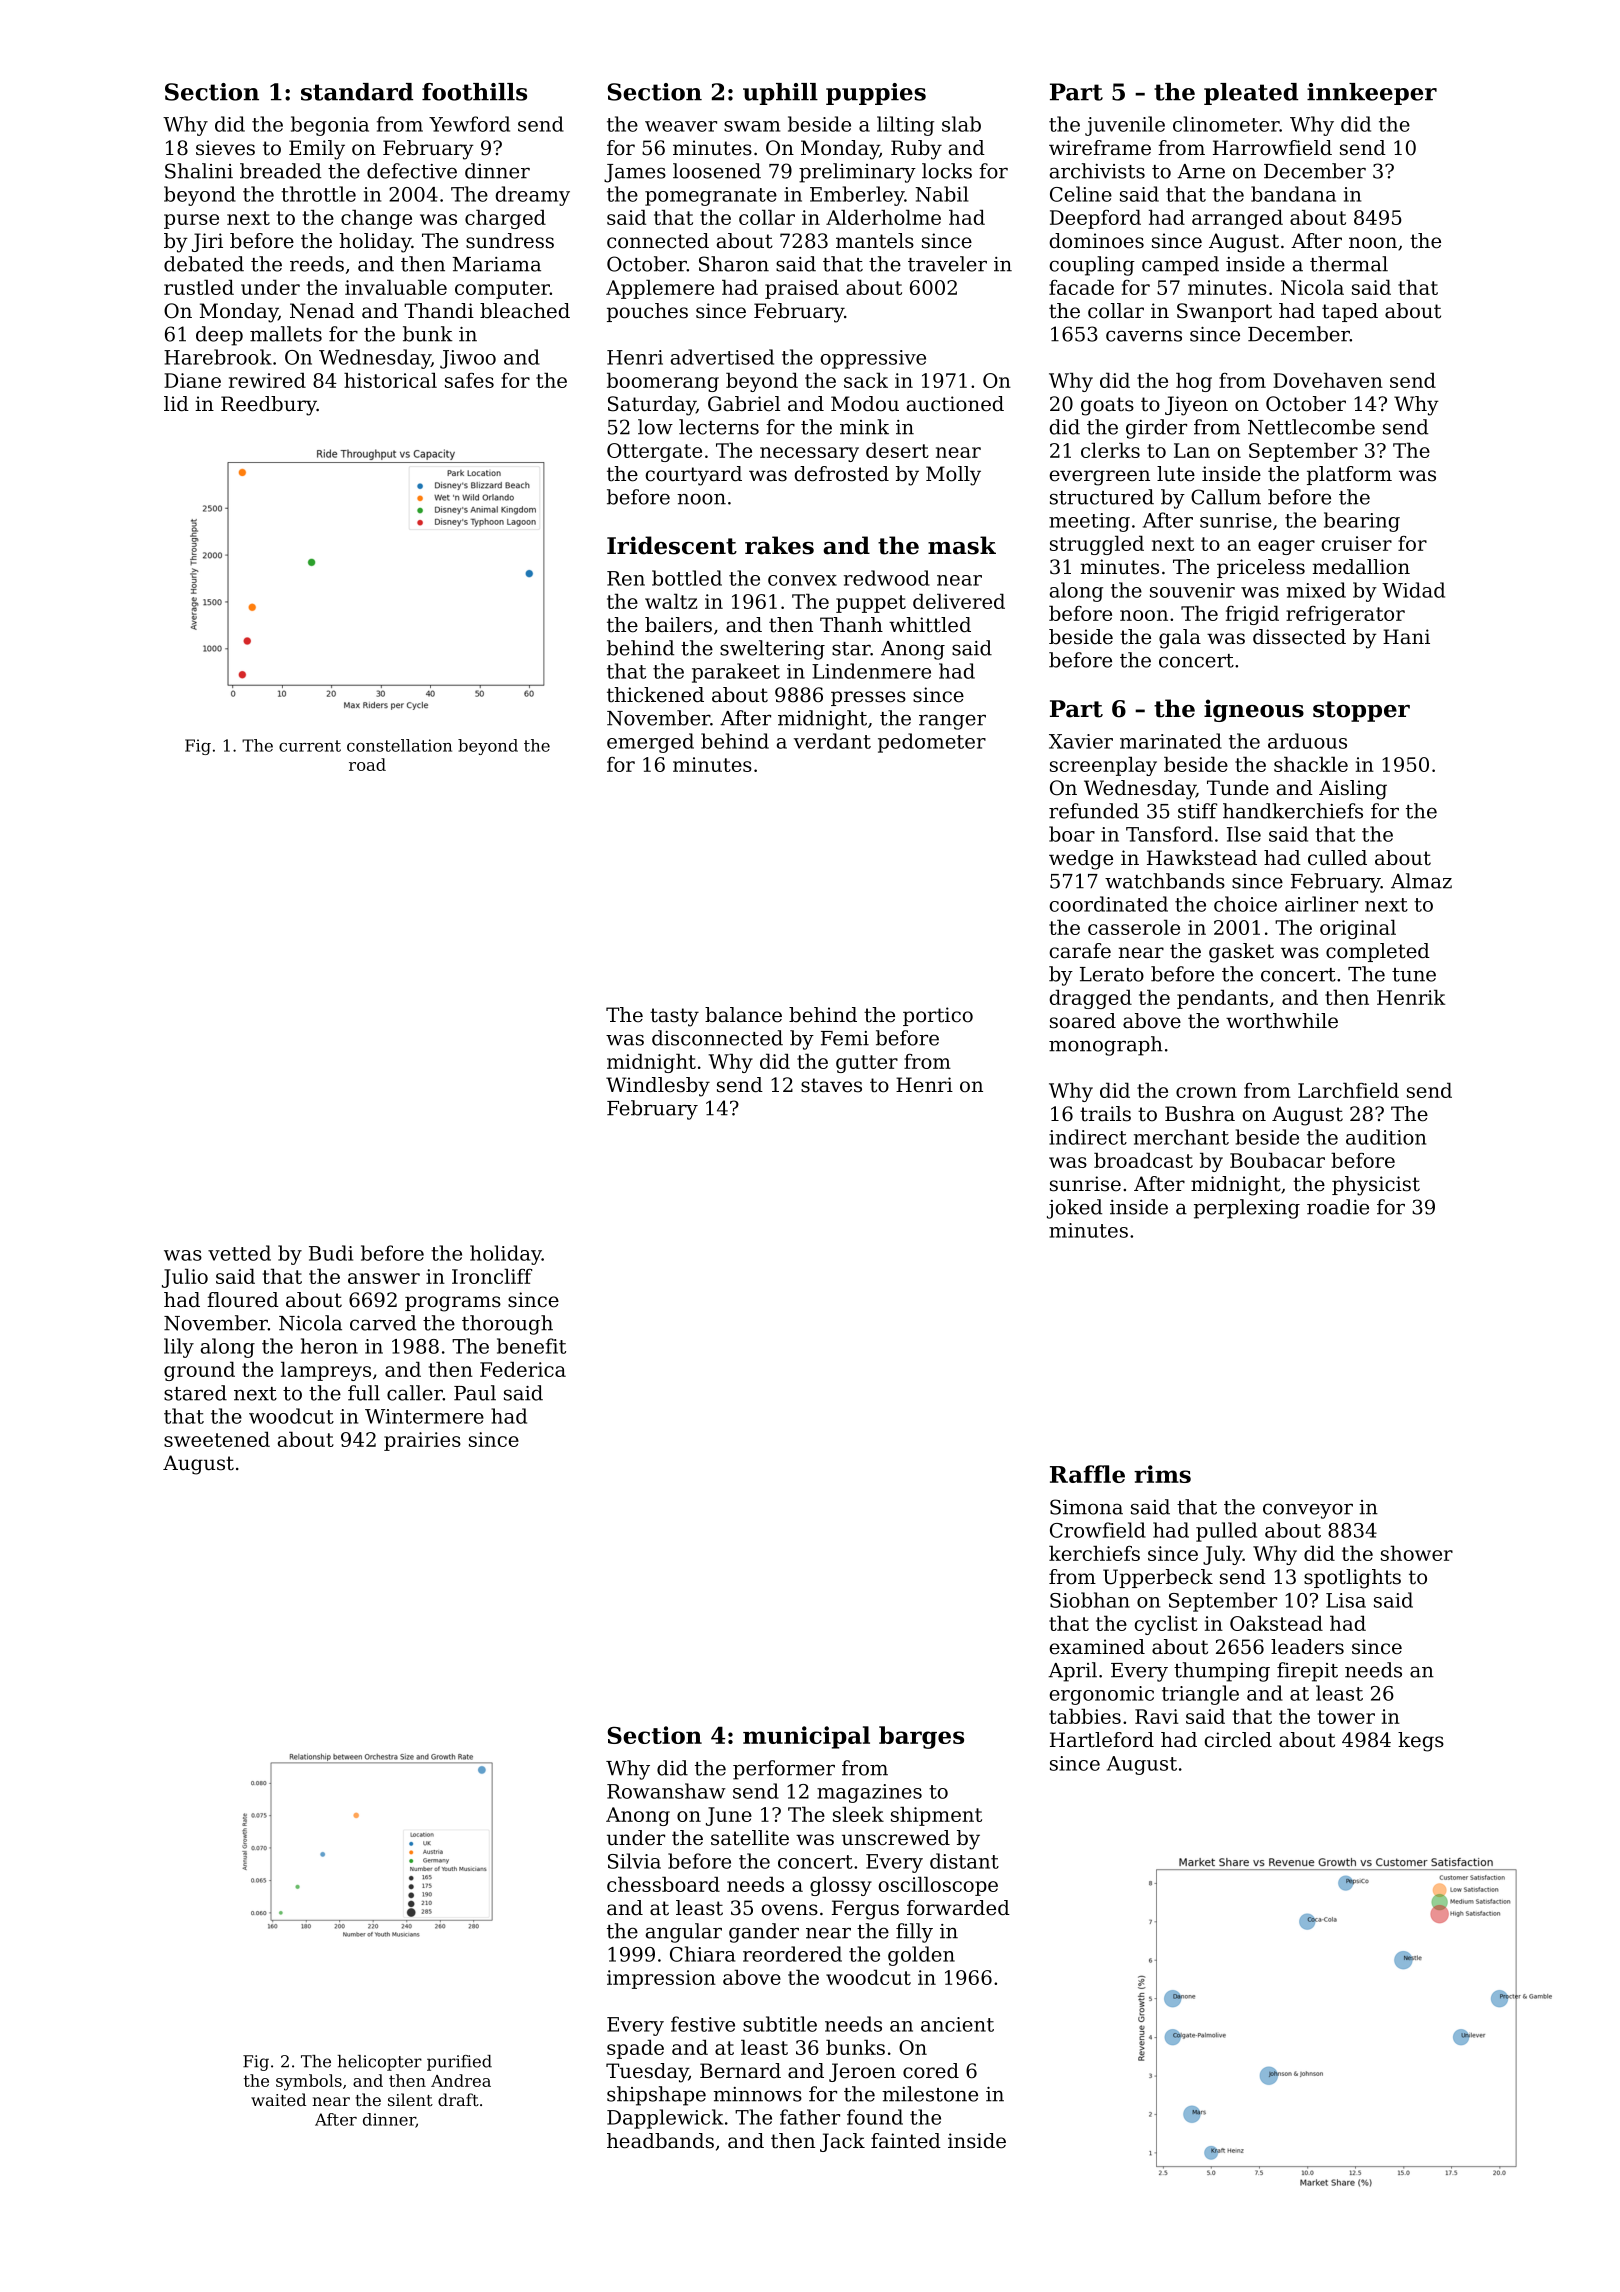 This screenshot has width=1620, height=2292. Describe the element at coordinates (1247, 1209) in the screenshot. I see `perplexing` at that location.
